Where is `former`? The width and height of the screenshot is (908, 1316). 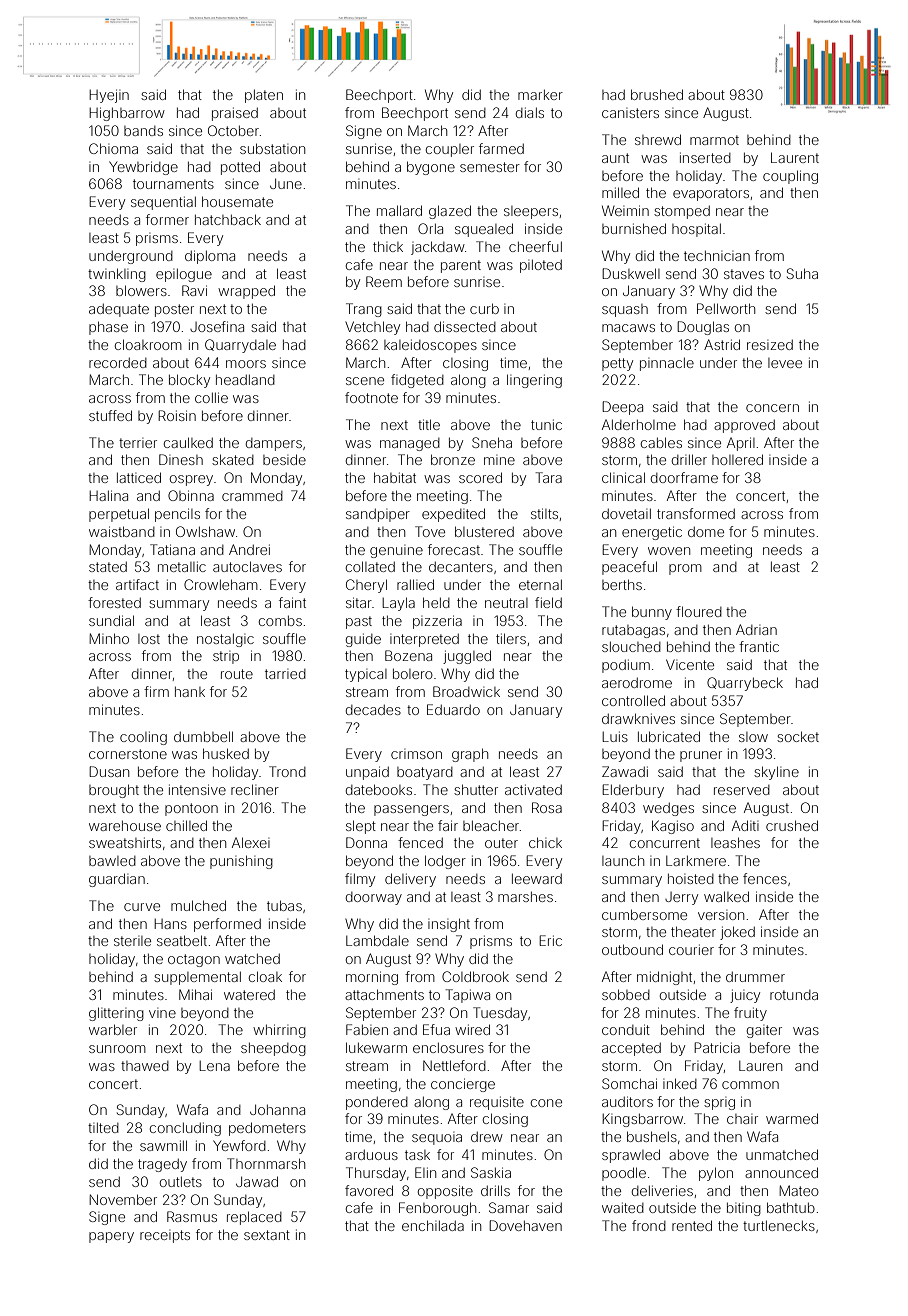 former is located at coordinates (167, 219).
